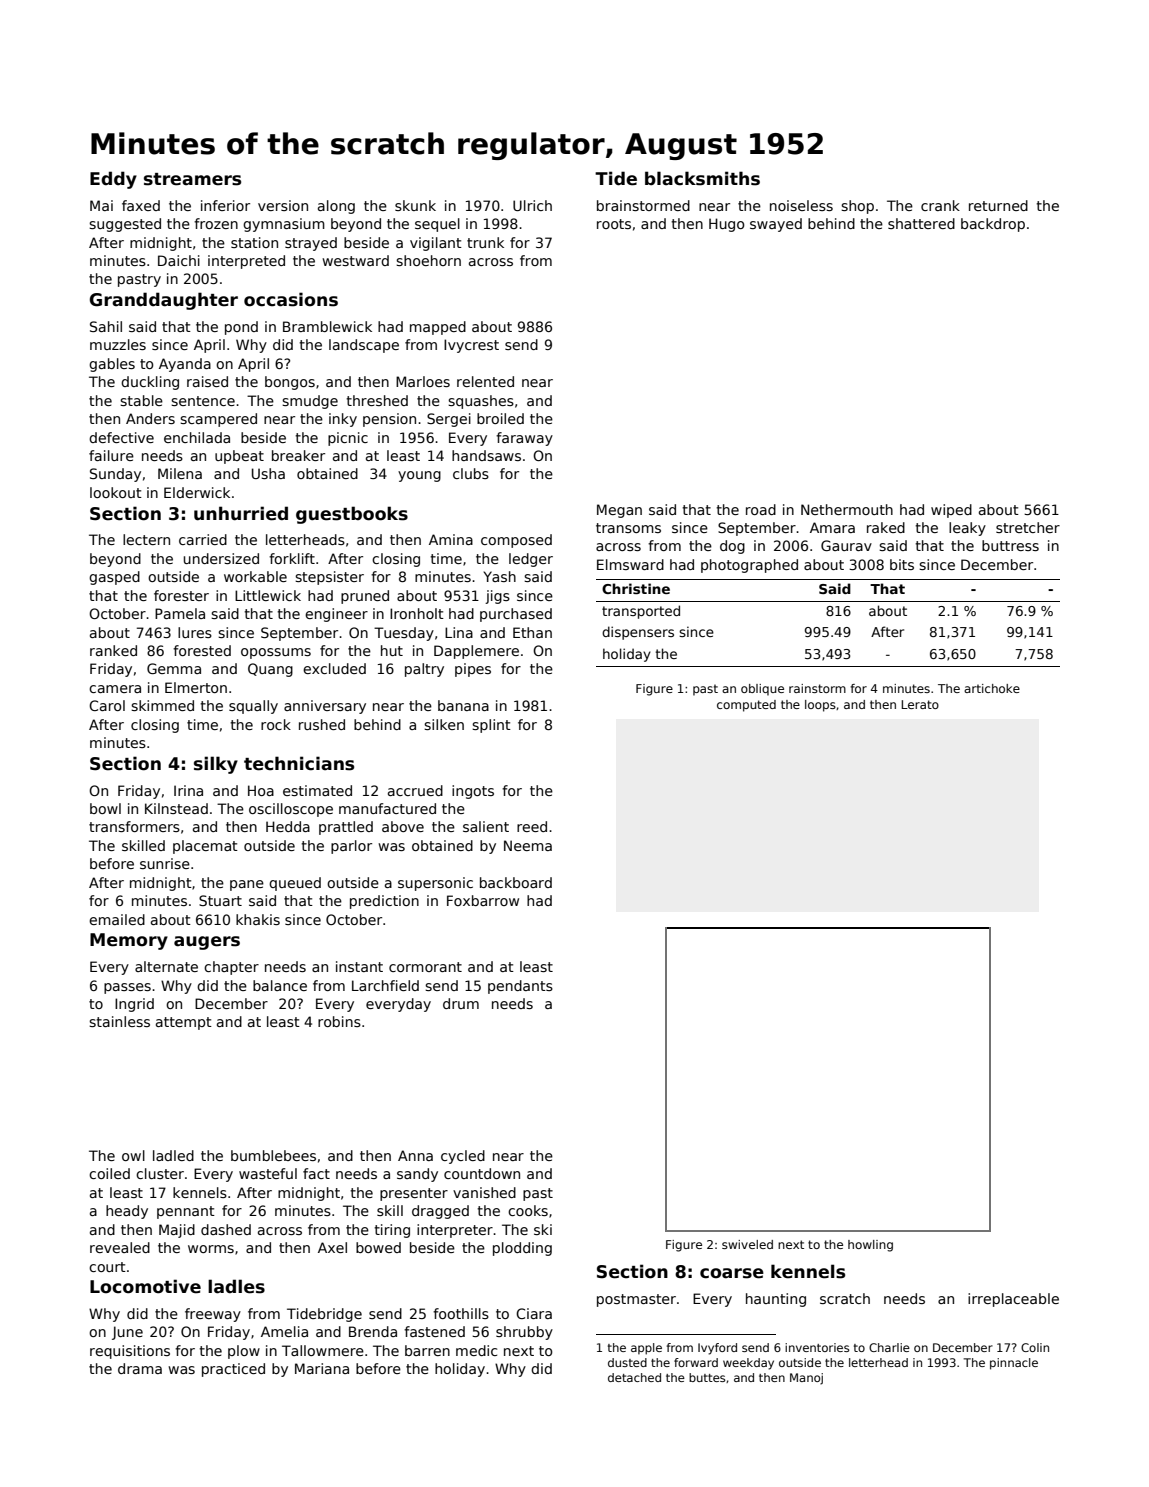 The width and height of the screenshot is (1149, 1487). What do you see at coordinates (847, 509) in the screenshot?
I see `Nethermouth` at bounding box center [847, 509].
